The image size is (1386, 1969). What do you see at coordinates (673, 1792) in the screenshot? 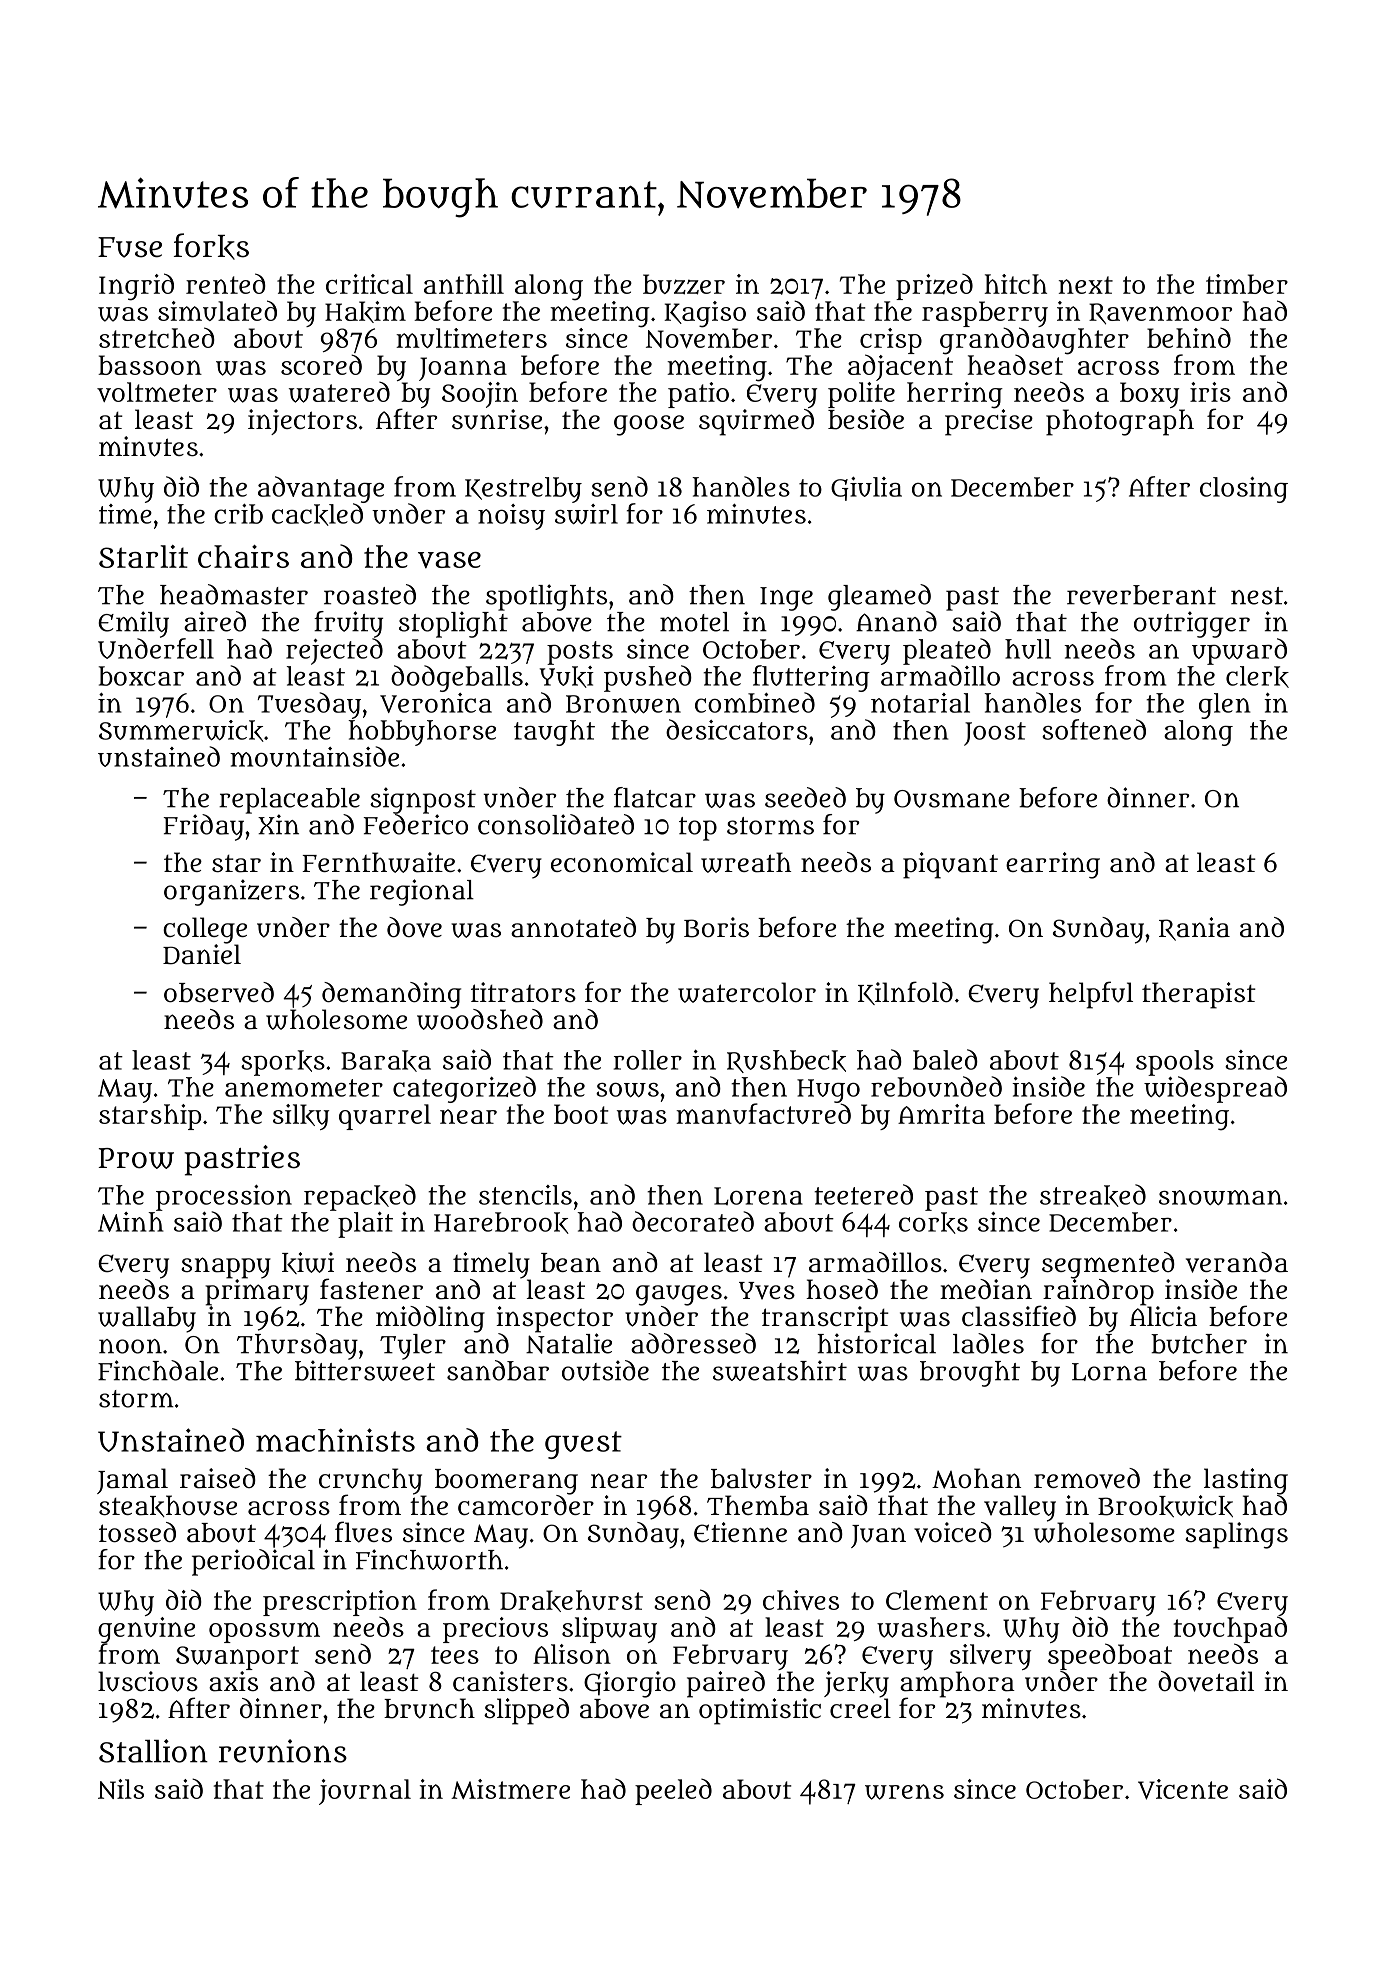
I see `peeled` at bounding box center [673, 1792].
